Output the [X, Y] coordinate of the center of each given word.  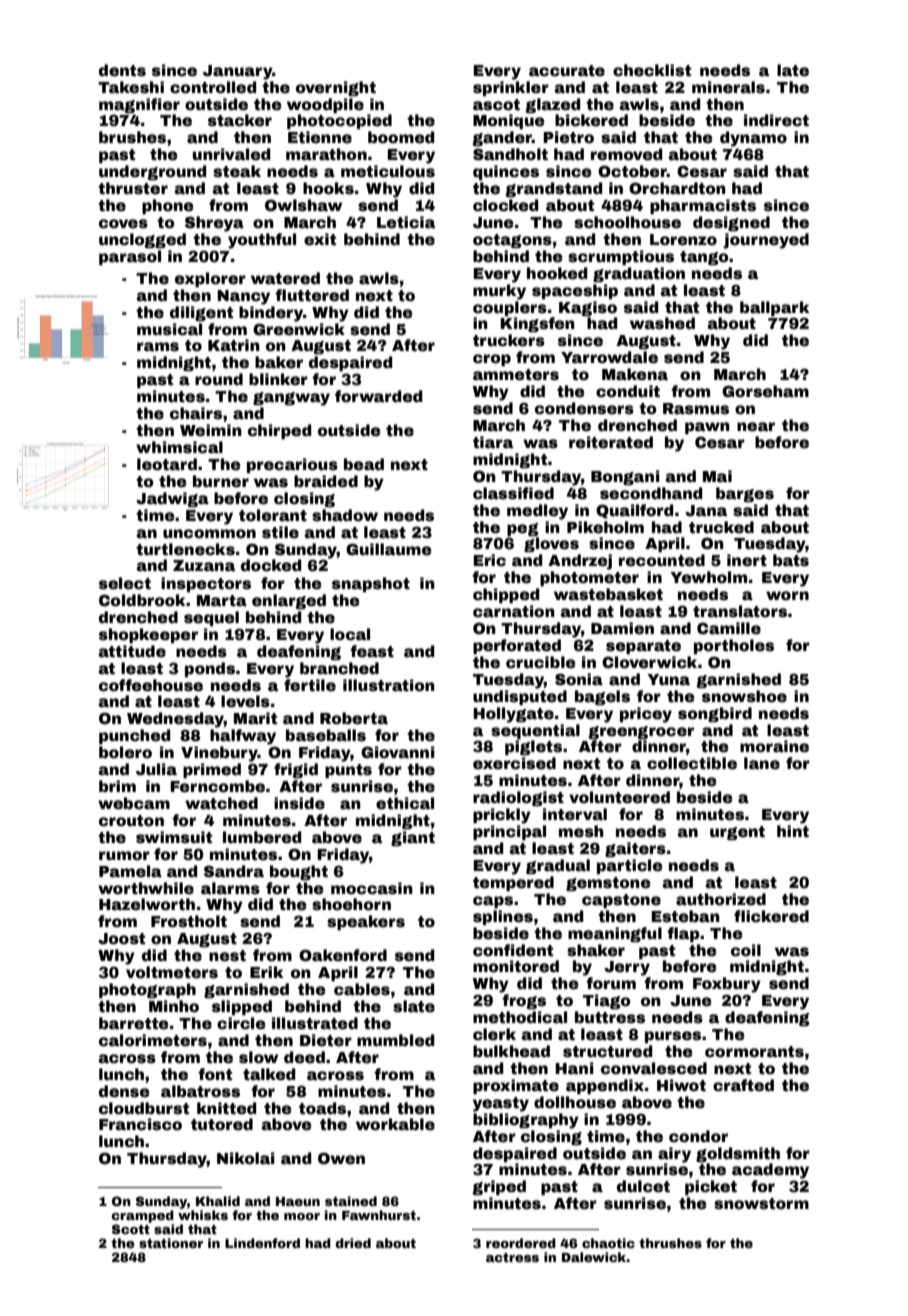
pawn [707, 428]
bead [364, 464]
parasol [130, 257]
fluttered [312, 295]
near [756, 427]
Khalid [218, 1201]
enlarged [289, 601]
